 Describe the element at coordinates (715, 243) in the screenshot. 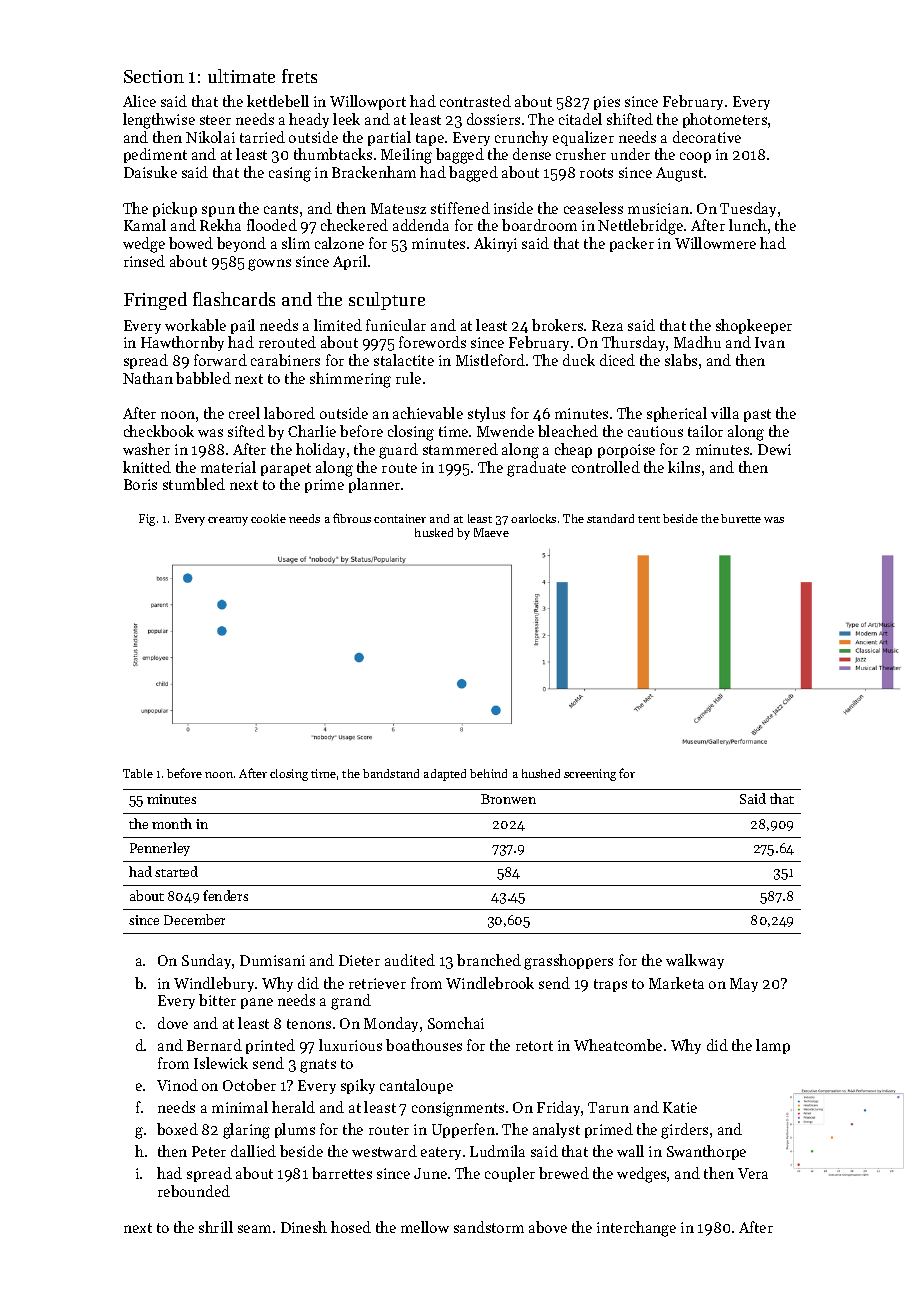

I see `Willowmere` at that location.
